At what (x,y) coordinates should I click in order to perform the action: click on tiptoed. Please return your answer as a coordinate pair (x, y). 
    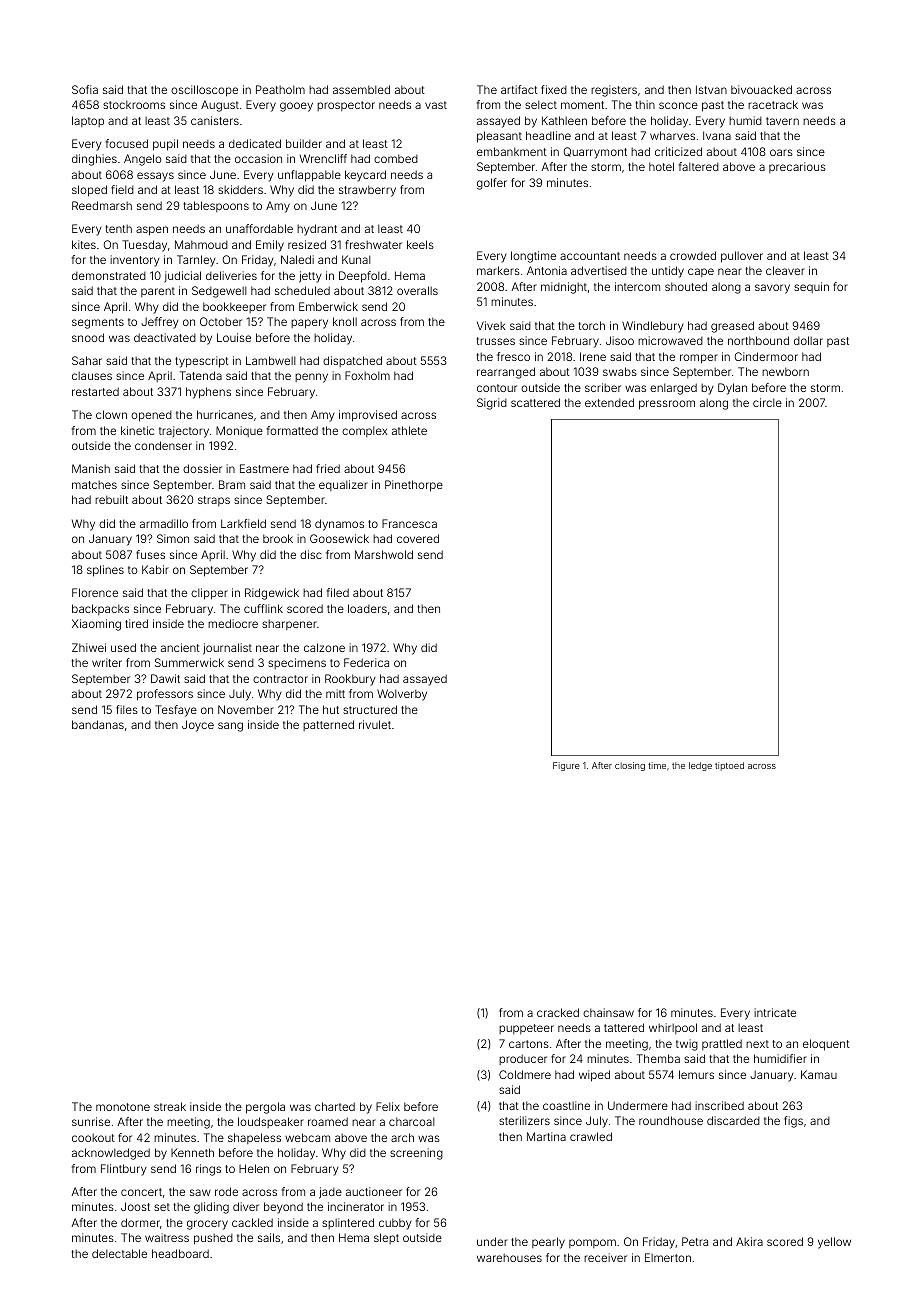
    Looking at the image, I should click on (729, 766).
